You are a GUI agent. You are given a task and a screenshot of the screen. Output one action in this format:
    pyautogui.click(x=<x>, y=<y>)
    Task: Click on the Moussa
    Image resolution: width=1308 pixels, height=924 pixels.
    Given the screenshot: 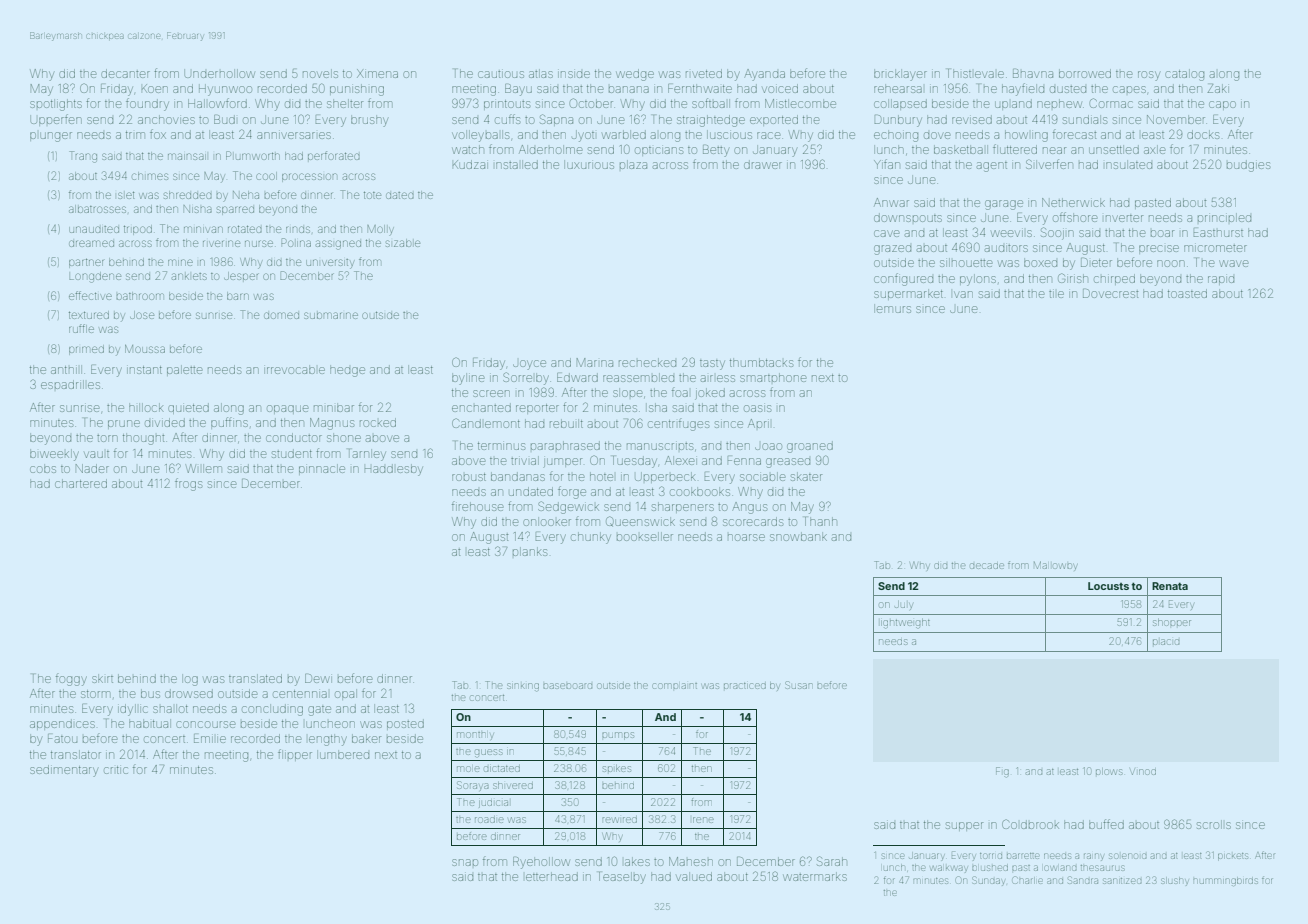 What is the action you would take?
    pyautogui.click(x=145, y=349)
